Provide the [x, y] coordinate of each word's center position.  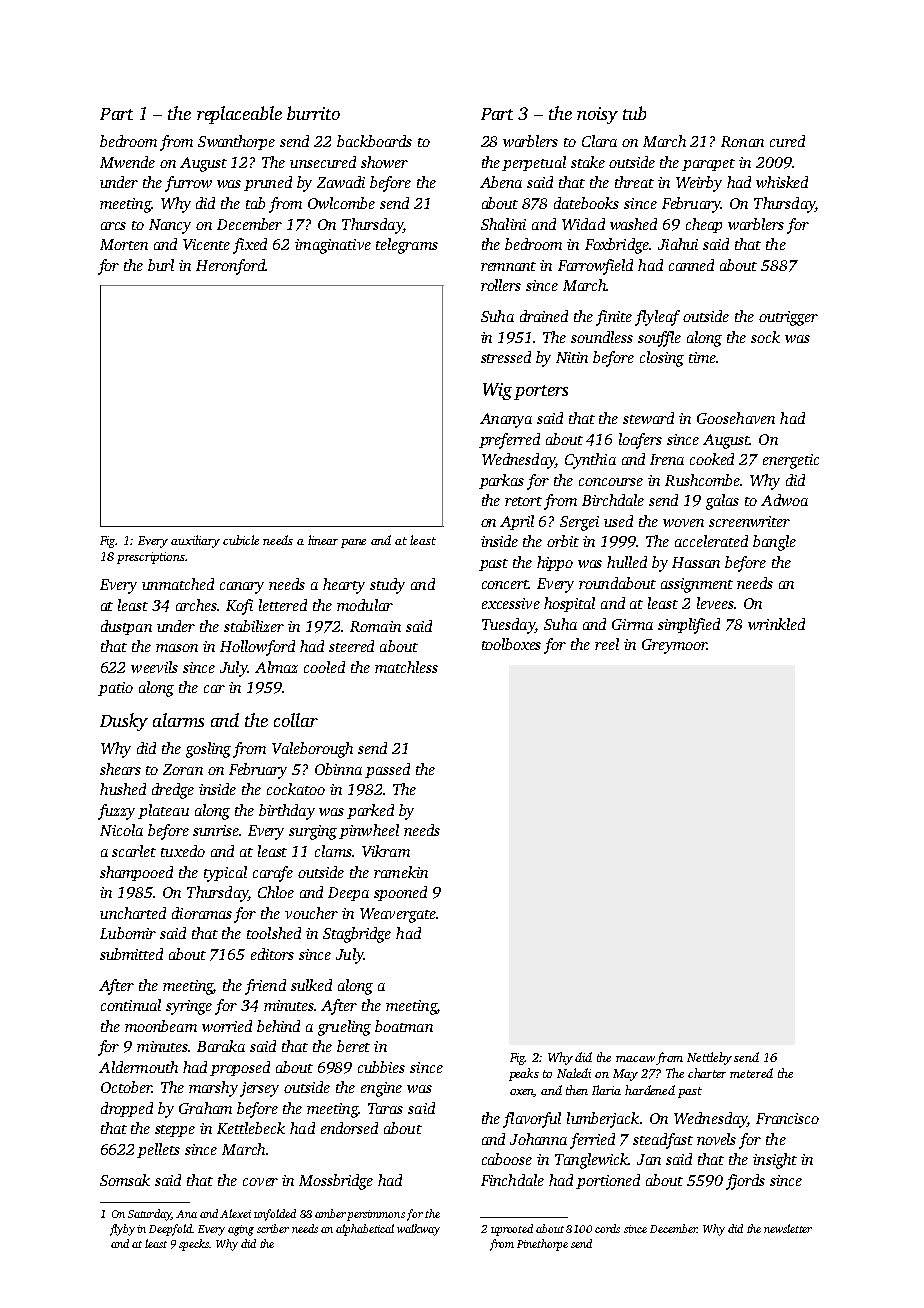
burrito [313, 113]
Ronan [742, 141]
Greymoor [674, 646]
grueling [344, 1028]
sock [765, 337]
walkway [418, 1230]
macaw [635, 1059]
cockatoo [296, 789]
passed [387, 770]
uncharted [133, 913]
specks [194, 1245]
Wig [497, 391]
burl [161, 265]
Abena [501, 182]
